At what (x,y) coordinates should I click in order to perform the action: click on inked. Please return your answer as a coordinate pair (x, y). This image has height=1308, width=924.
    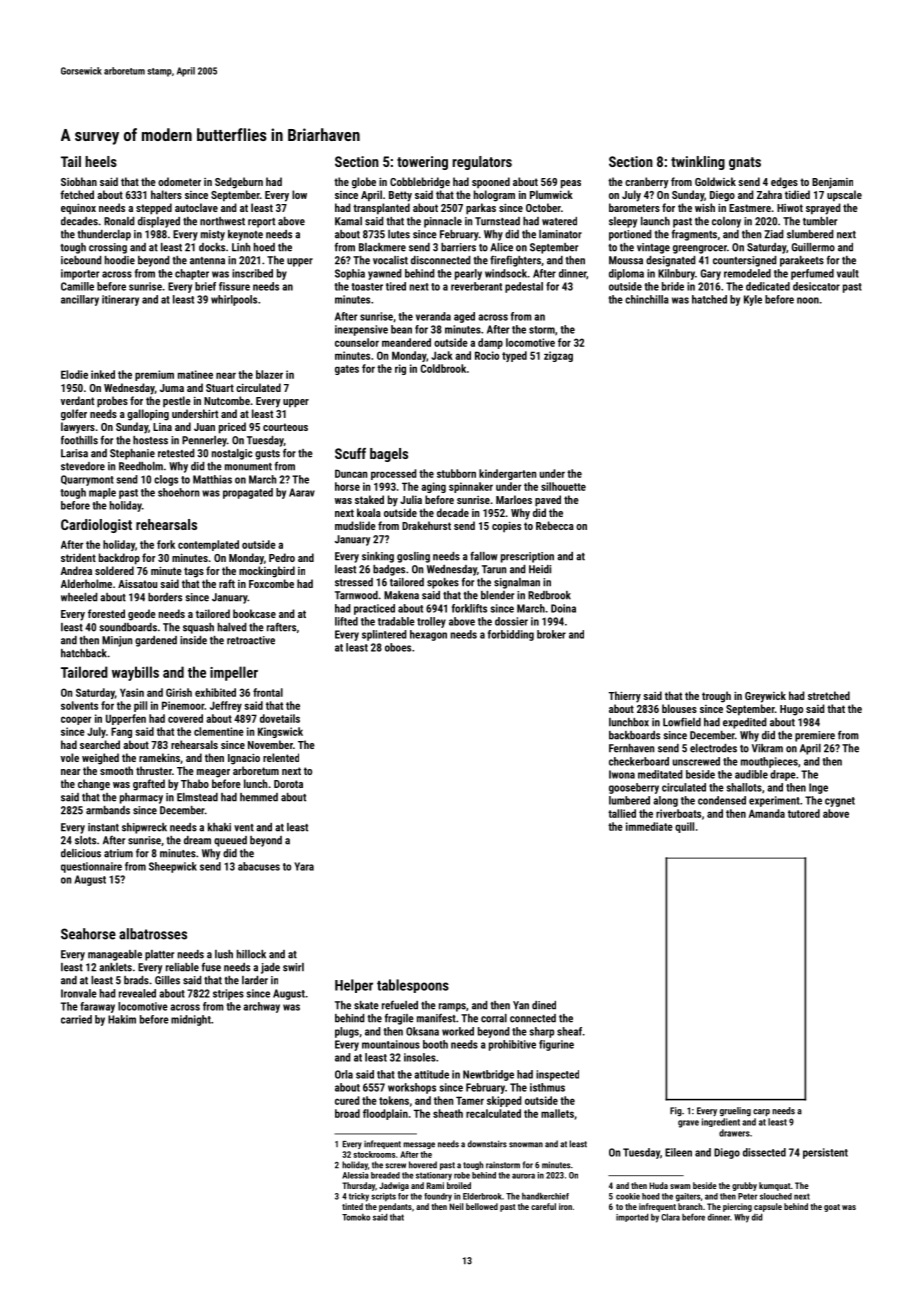
    Looking at the image, I should click on (103, 374).
